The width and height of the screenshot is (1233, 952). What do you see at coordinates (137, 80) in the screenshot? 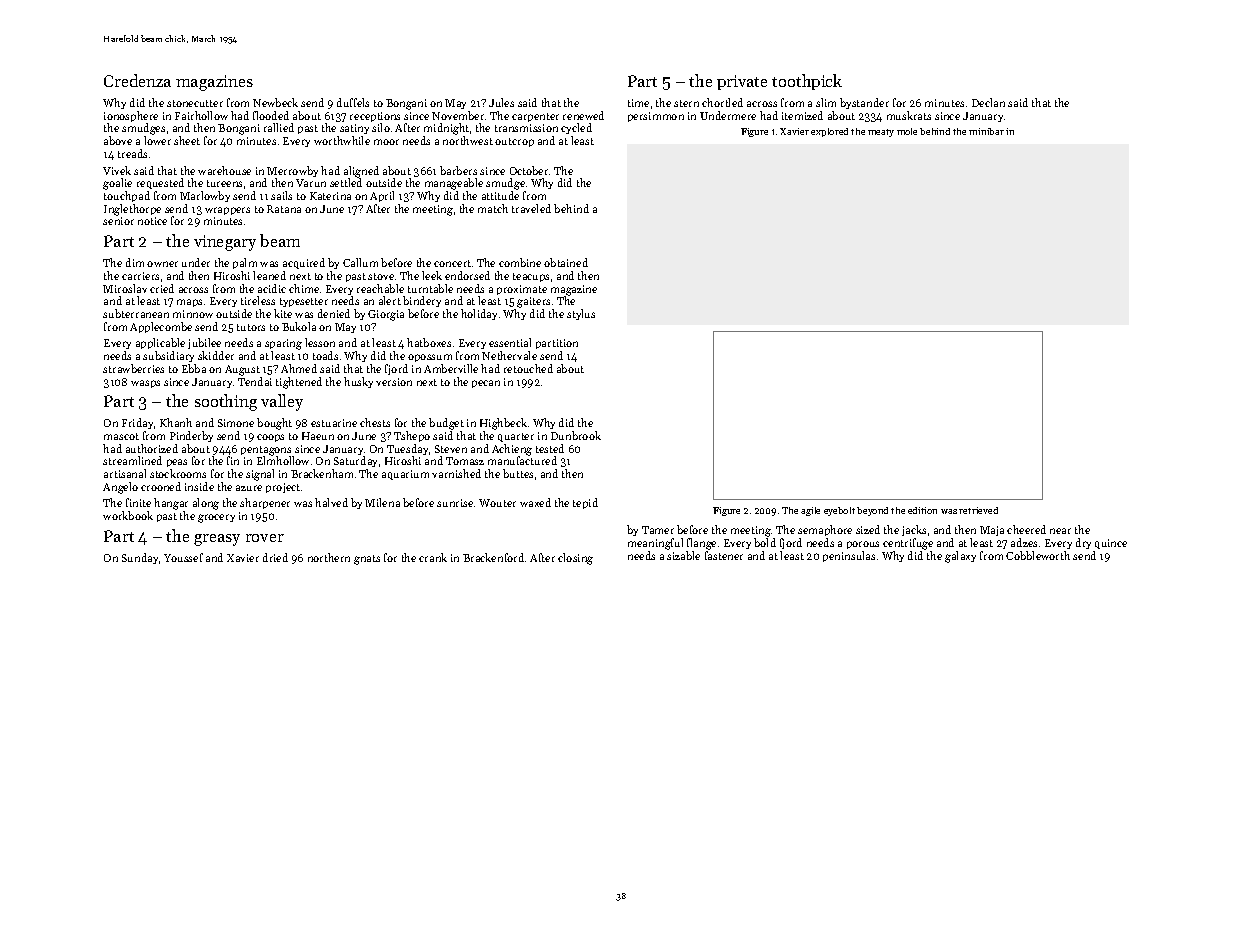
I see `Credenza` at bounding box center [137, 80].
